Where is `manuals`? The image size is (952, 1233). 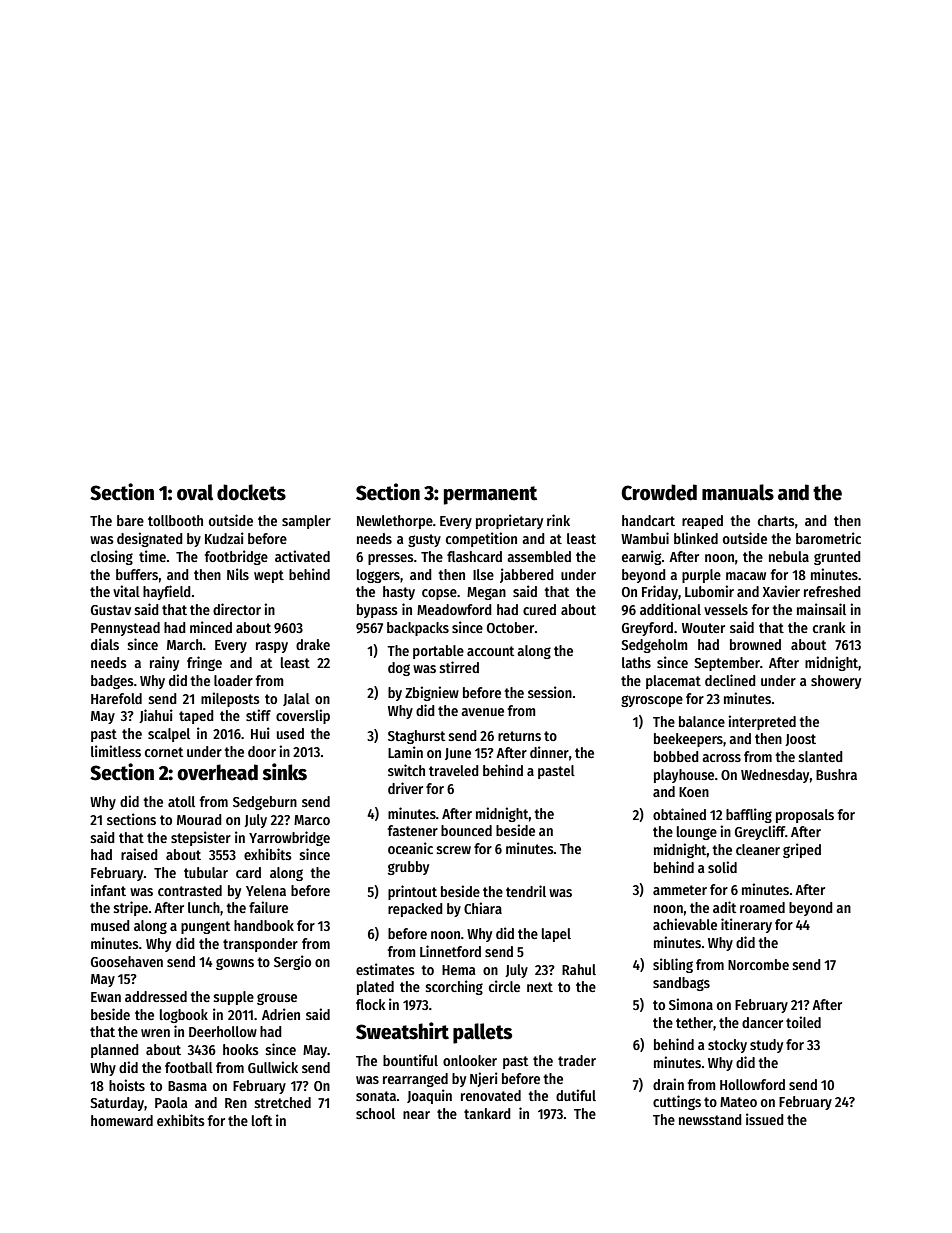 manuals is located at coordinates (738, 492).
